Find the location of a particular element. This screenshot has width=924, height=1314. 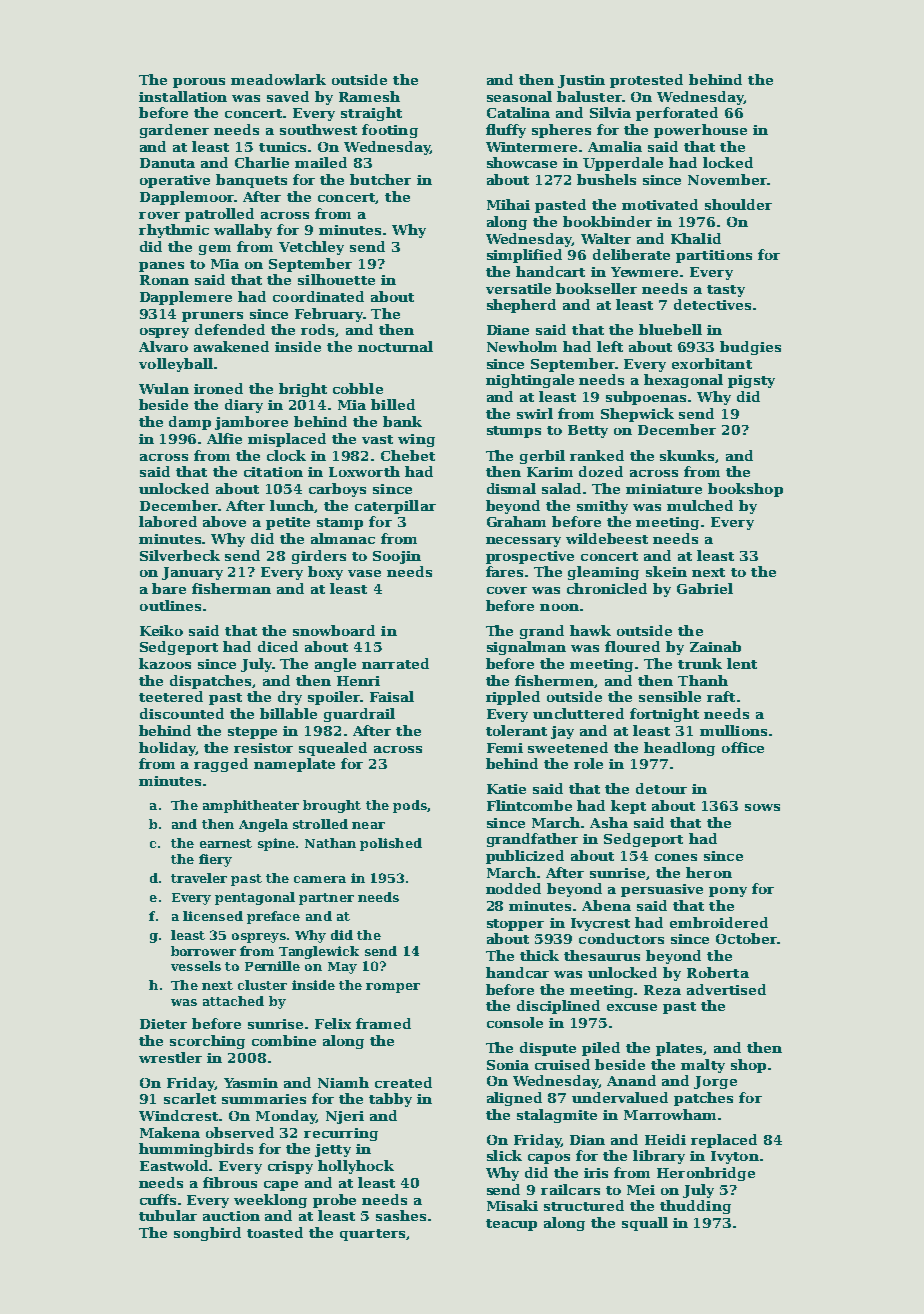

framed is located at coordinates (383, 1023).
